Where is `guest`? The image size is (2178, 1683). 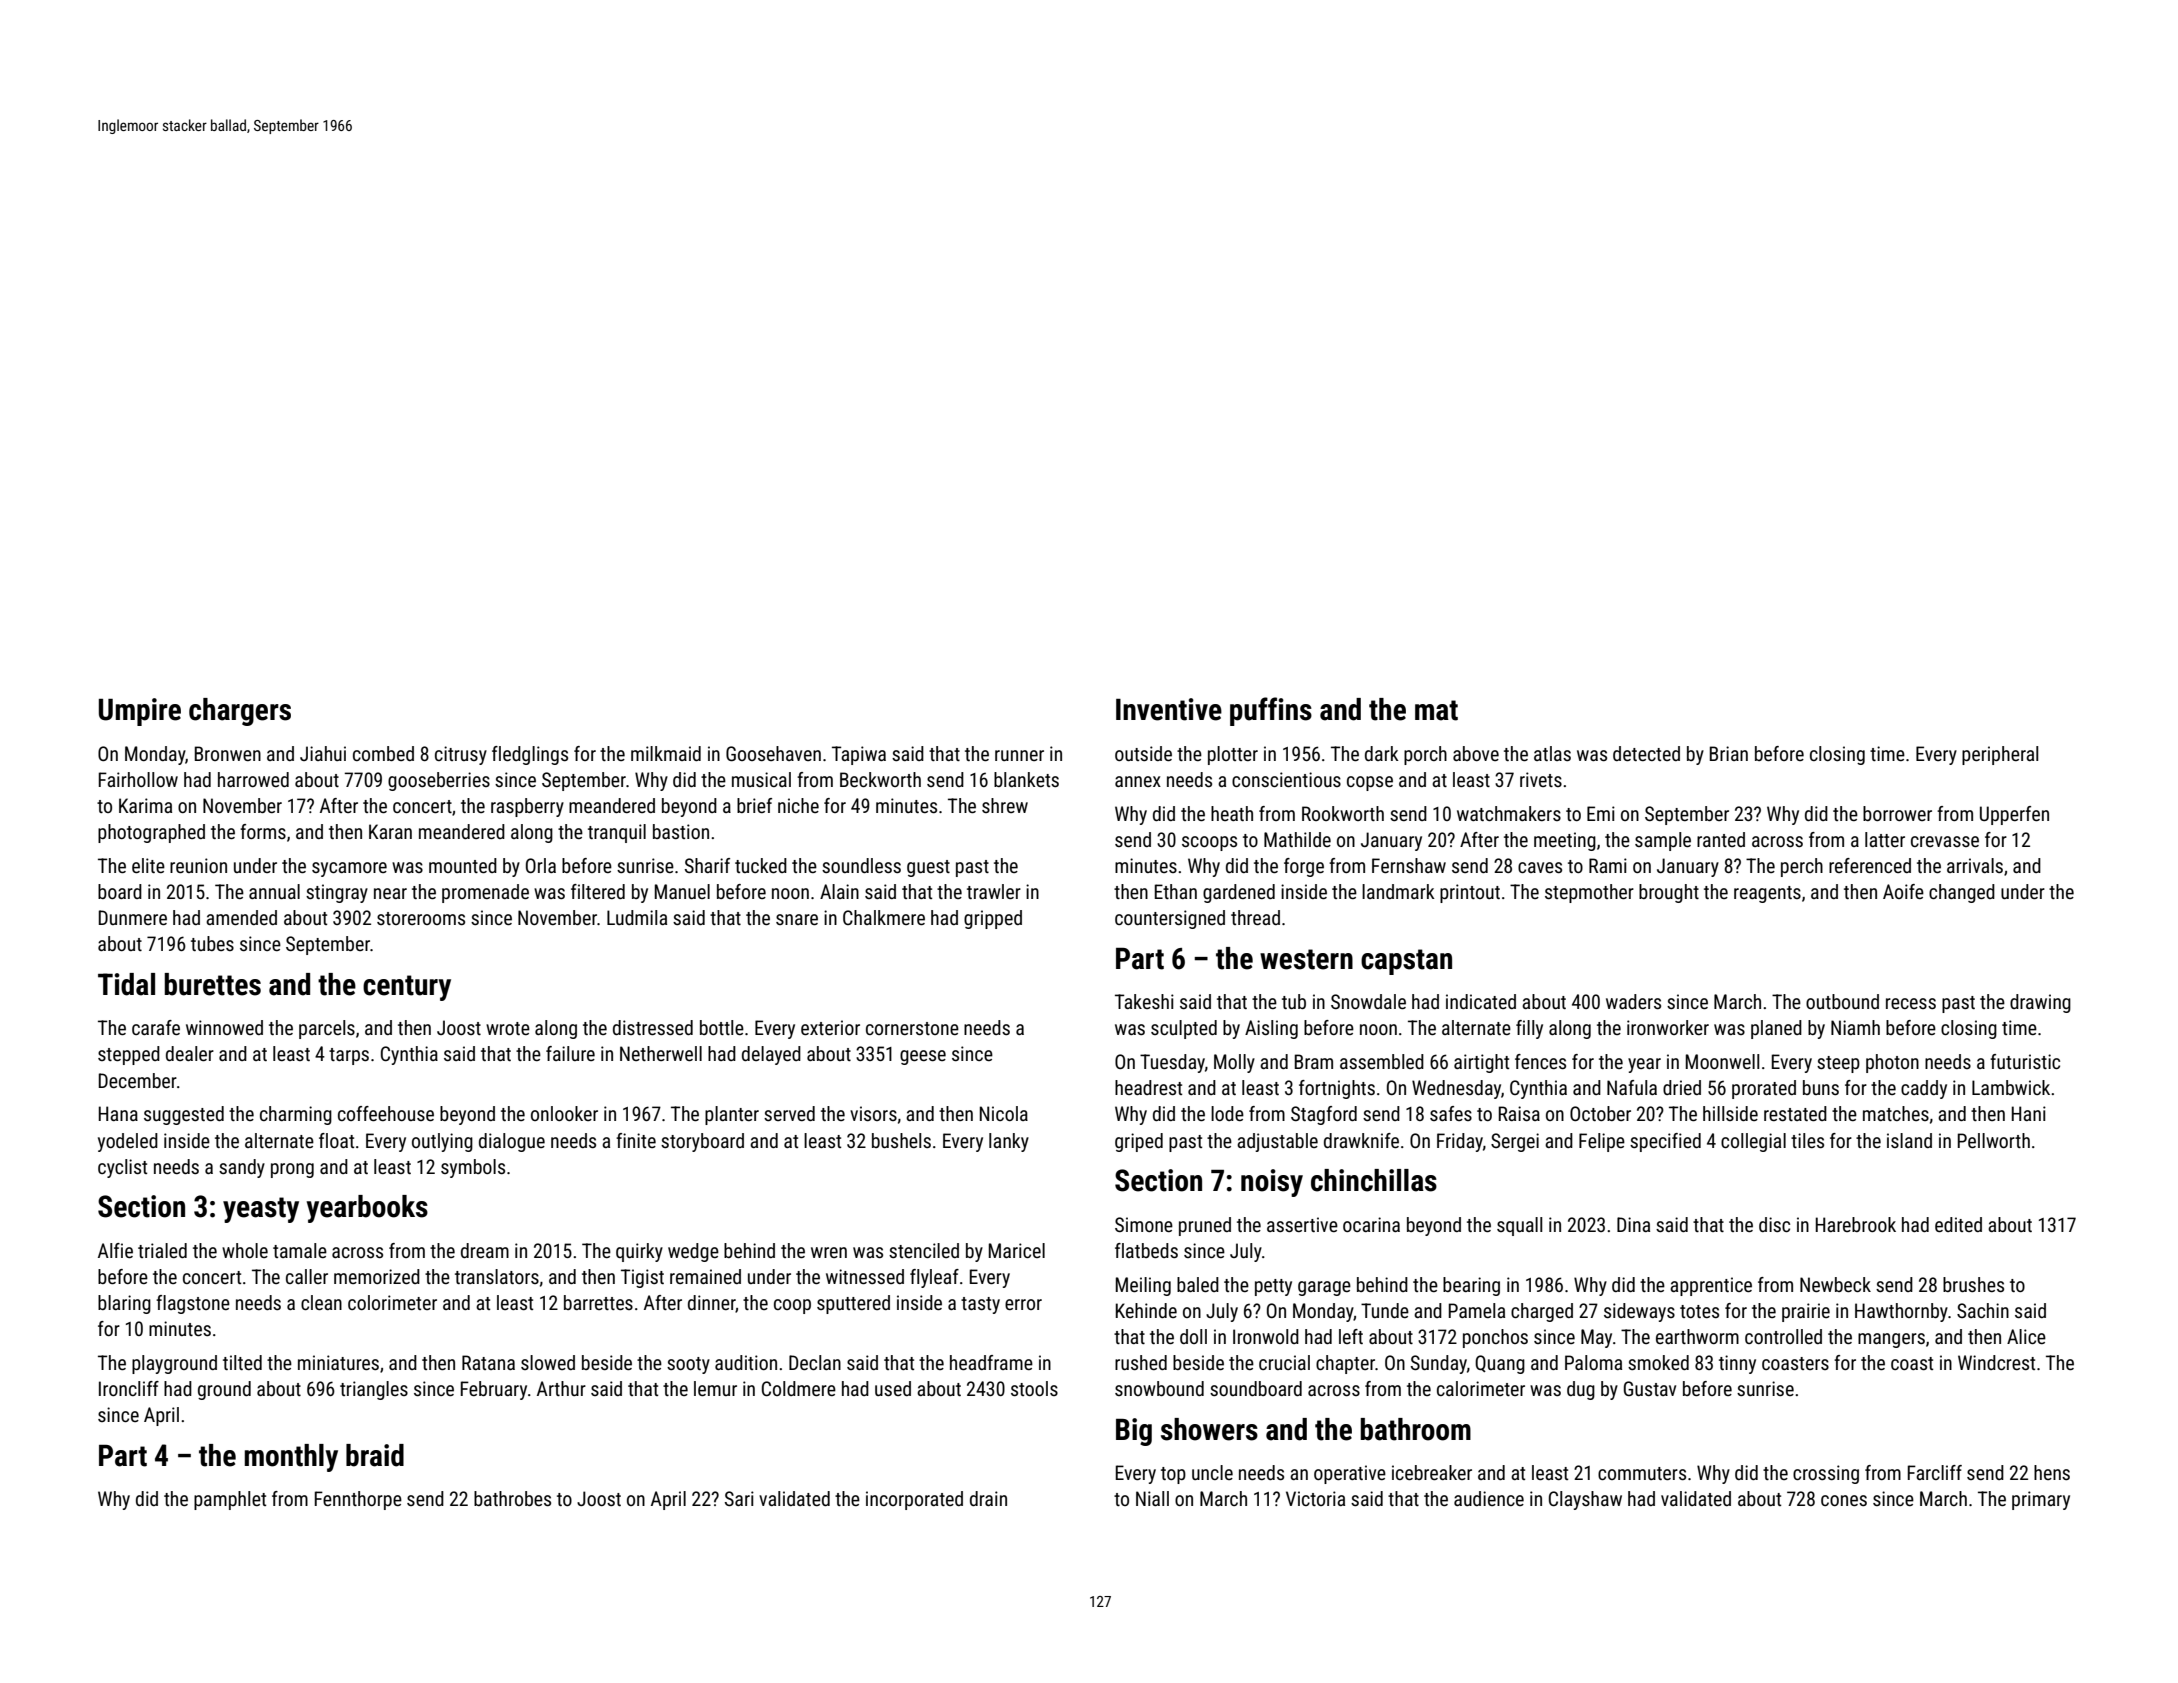 guest is located at coordinates (928, 868).
